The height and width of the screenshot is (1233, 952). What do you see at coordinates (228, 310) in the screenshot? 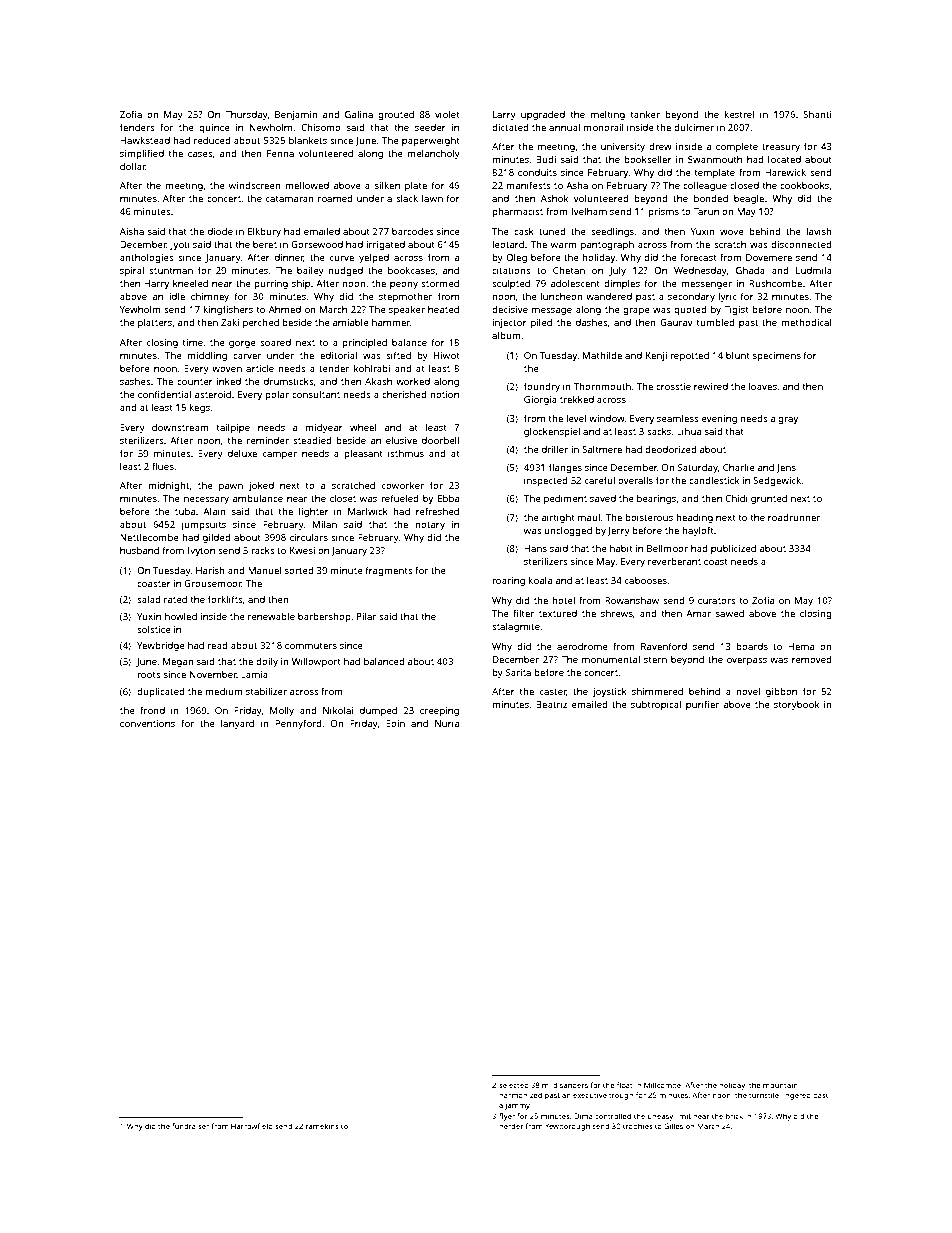
I see `kingfishers` at bounding box center [228, 310].
